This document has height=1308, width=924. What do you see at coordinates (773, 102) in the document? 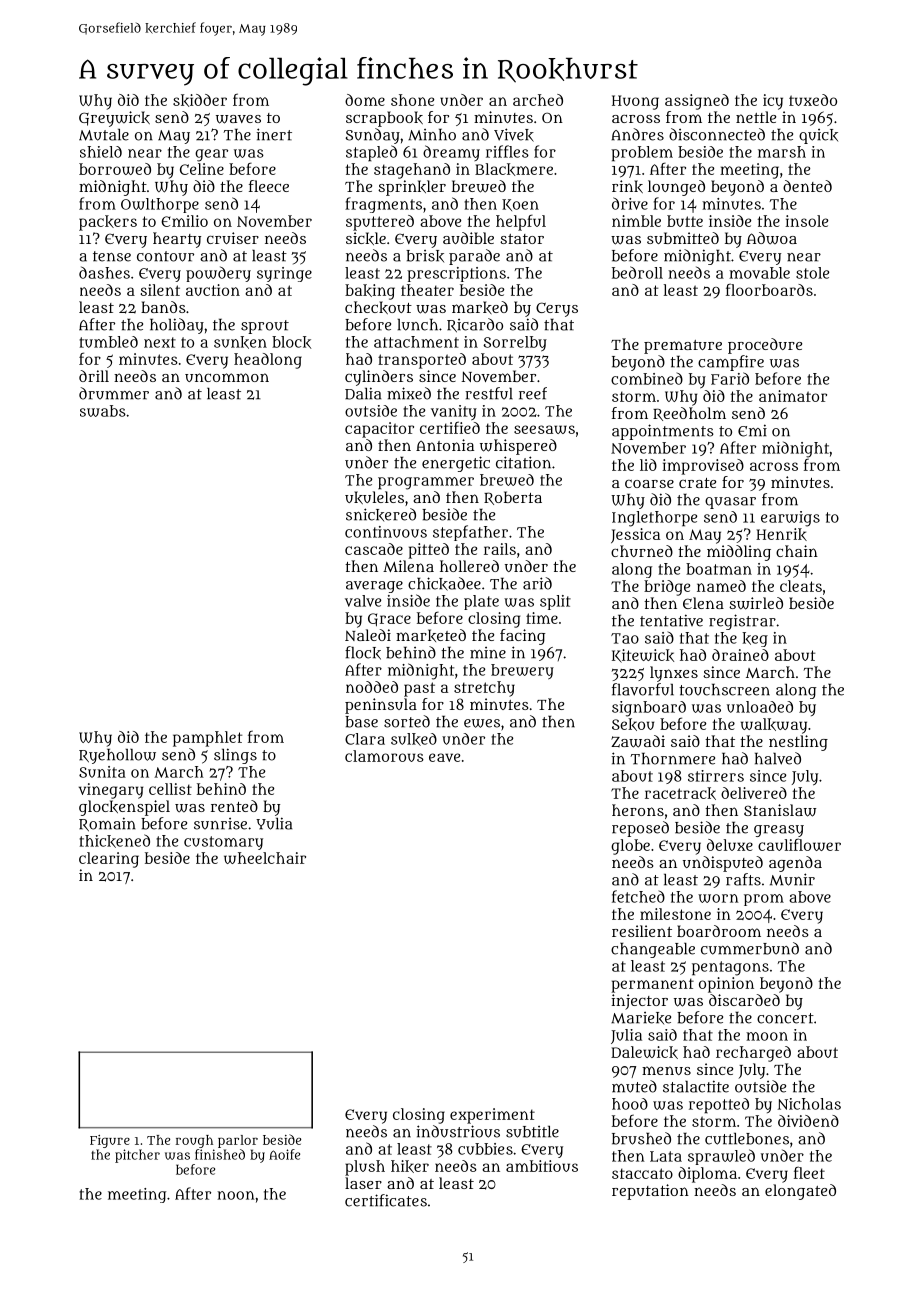
I see `icy` at bounding box center [773, 102].
